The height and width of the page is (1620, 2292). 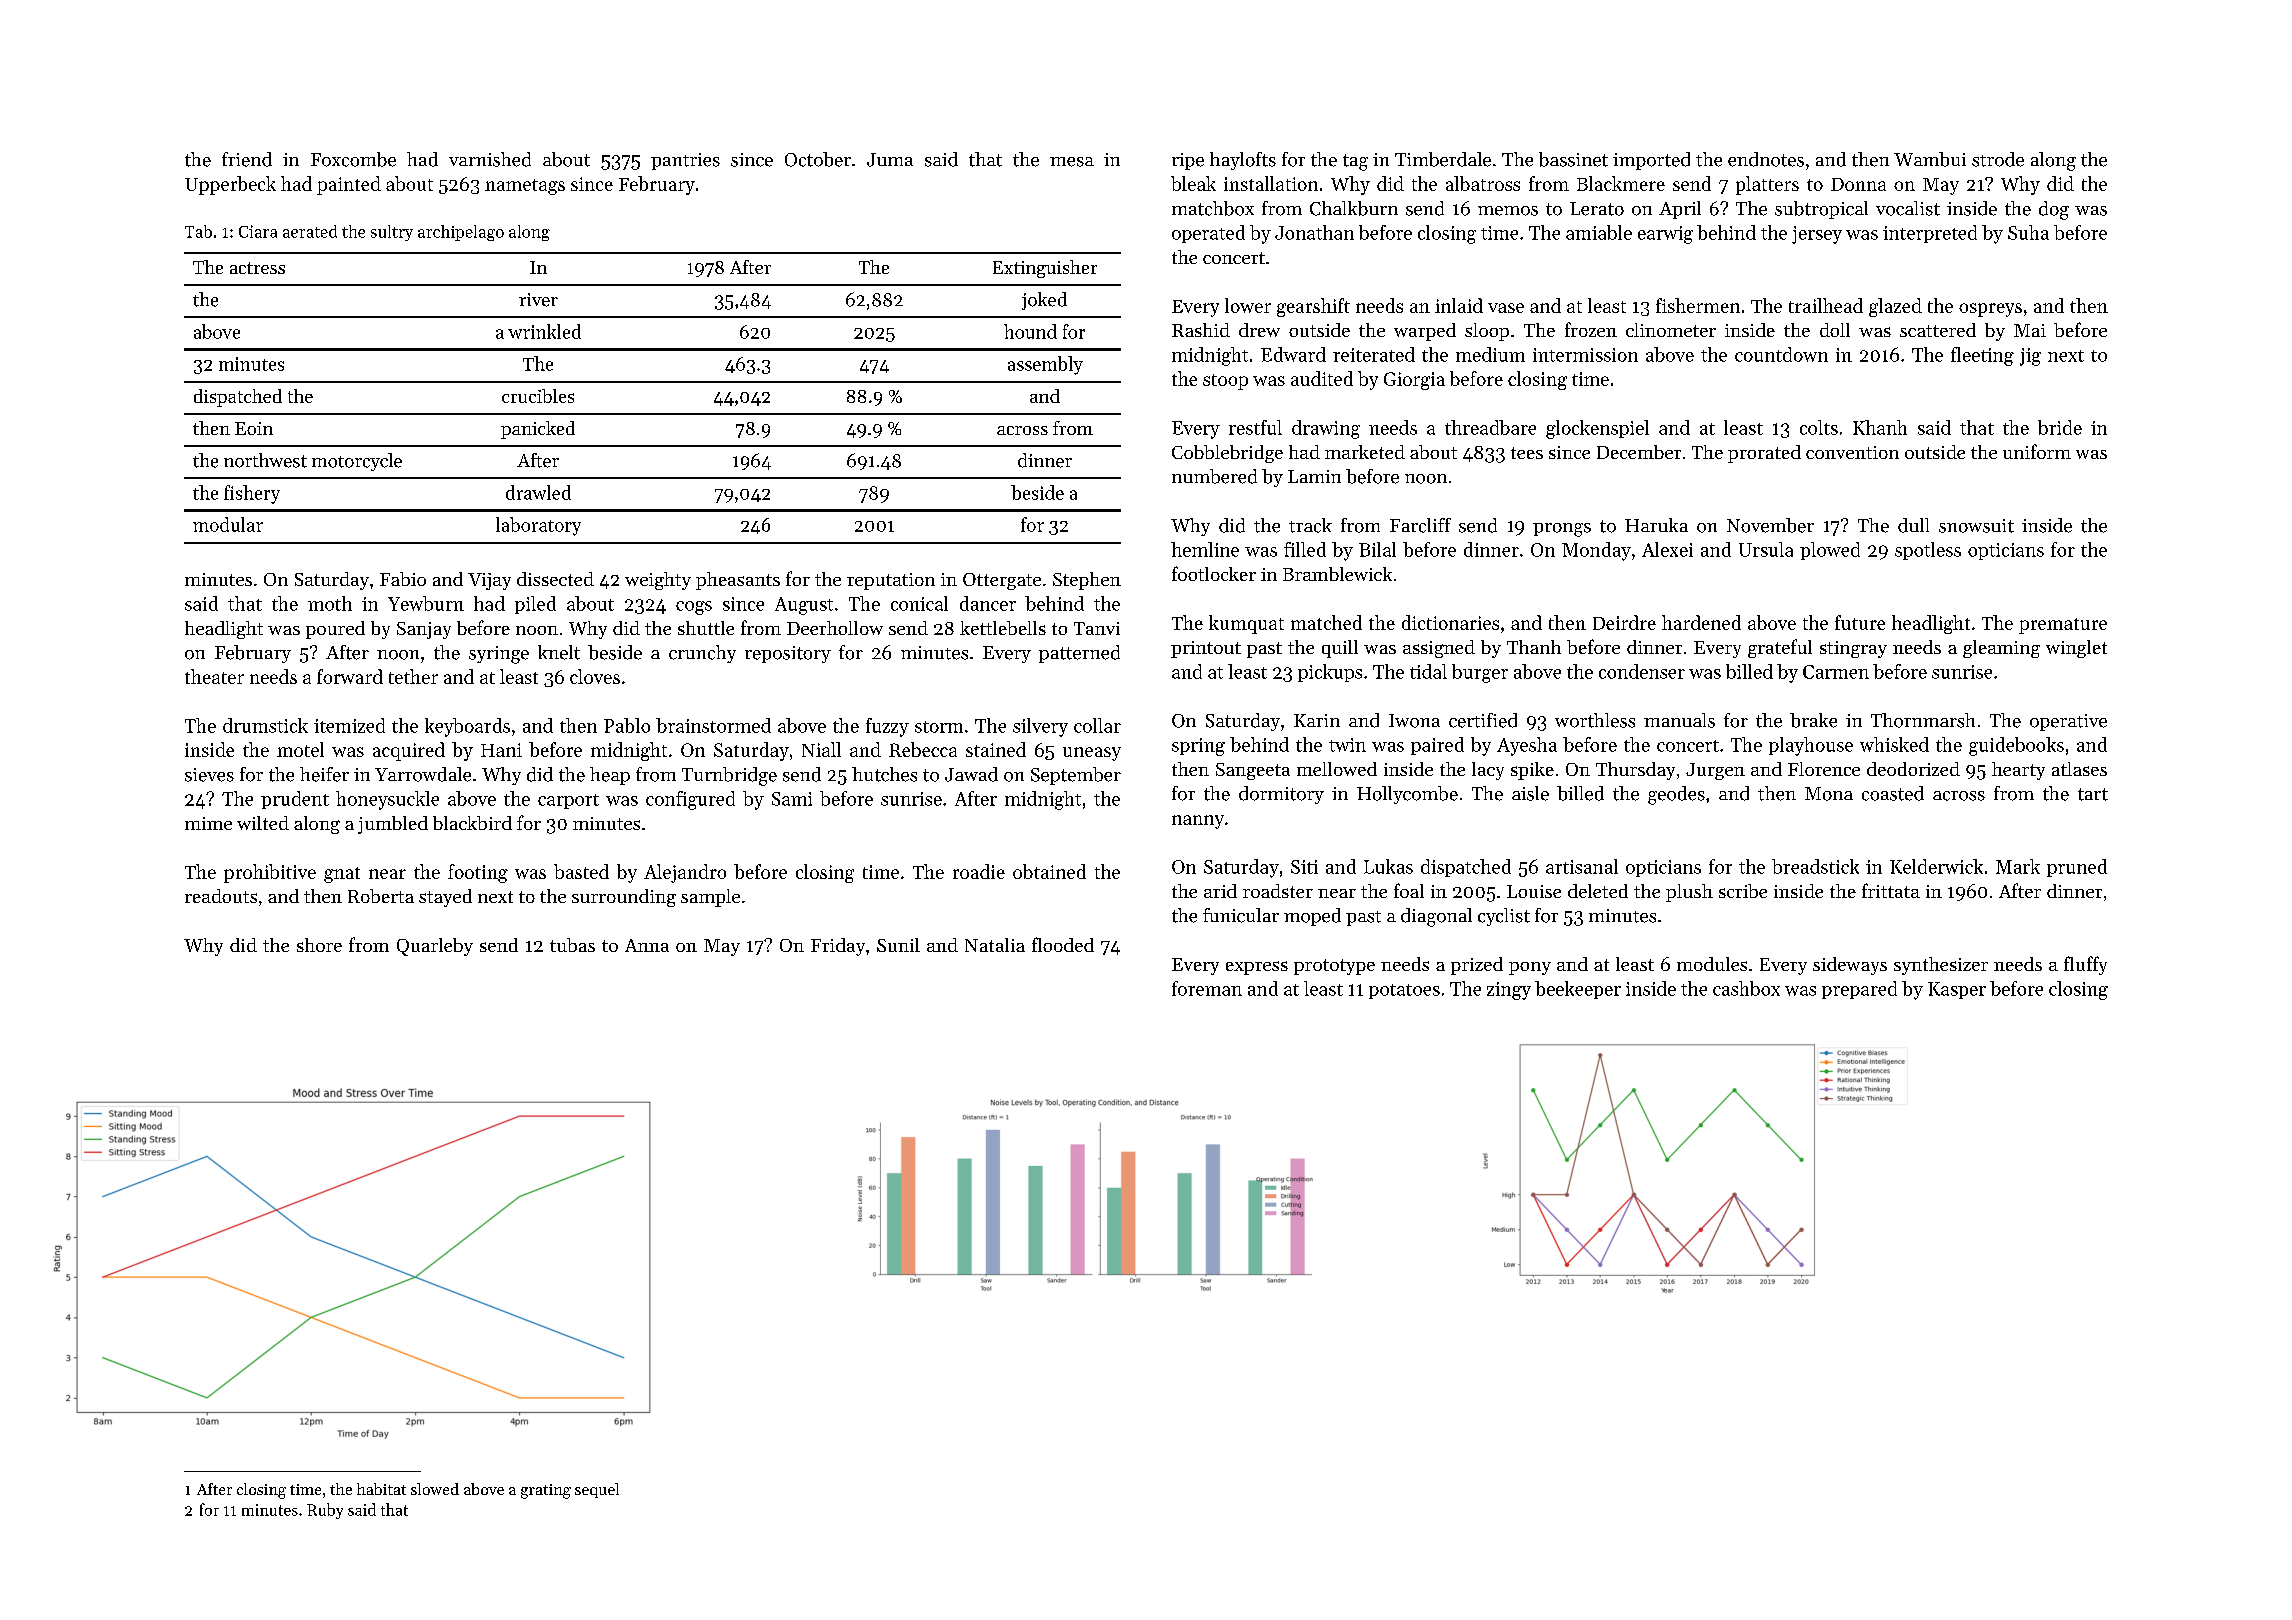 I want to click on prorated, so click(x=1764, y=454).
